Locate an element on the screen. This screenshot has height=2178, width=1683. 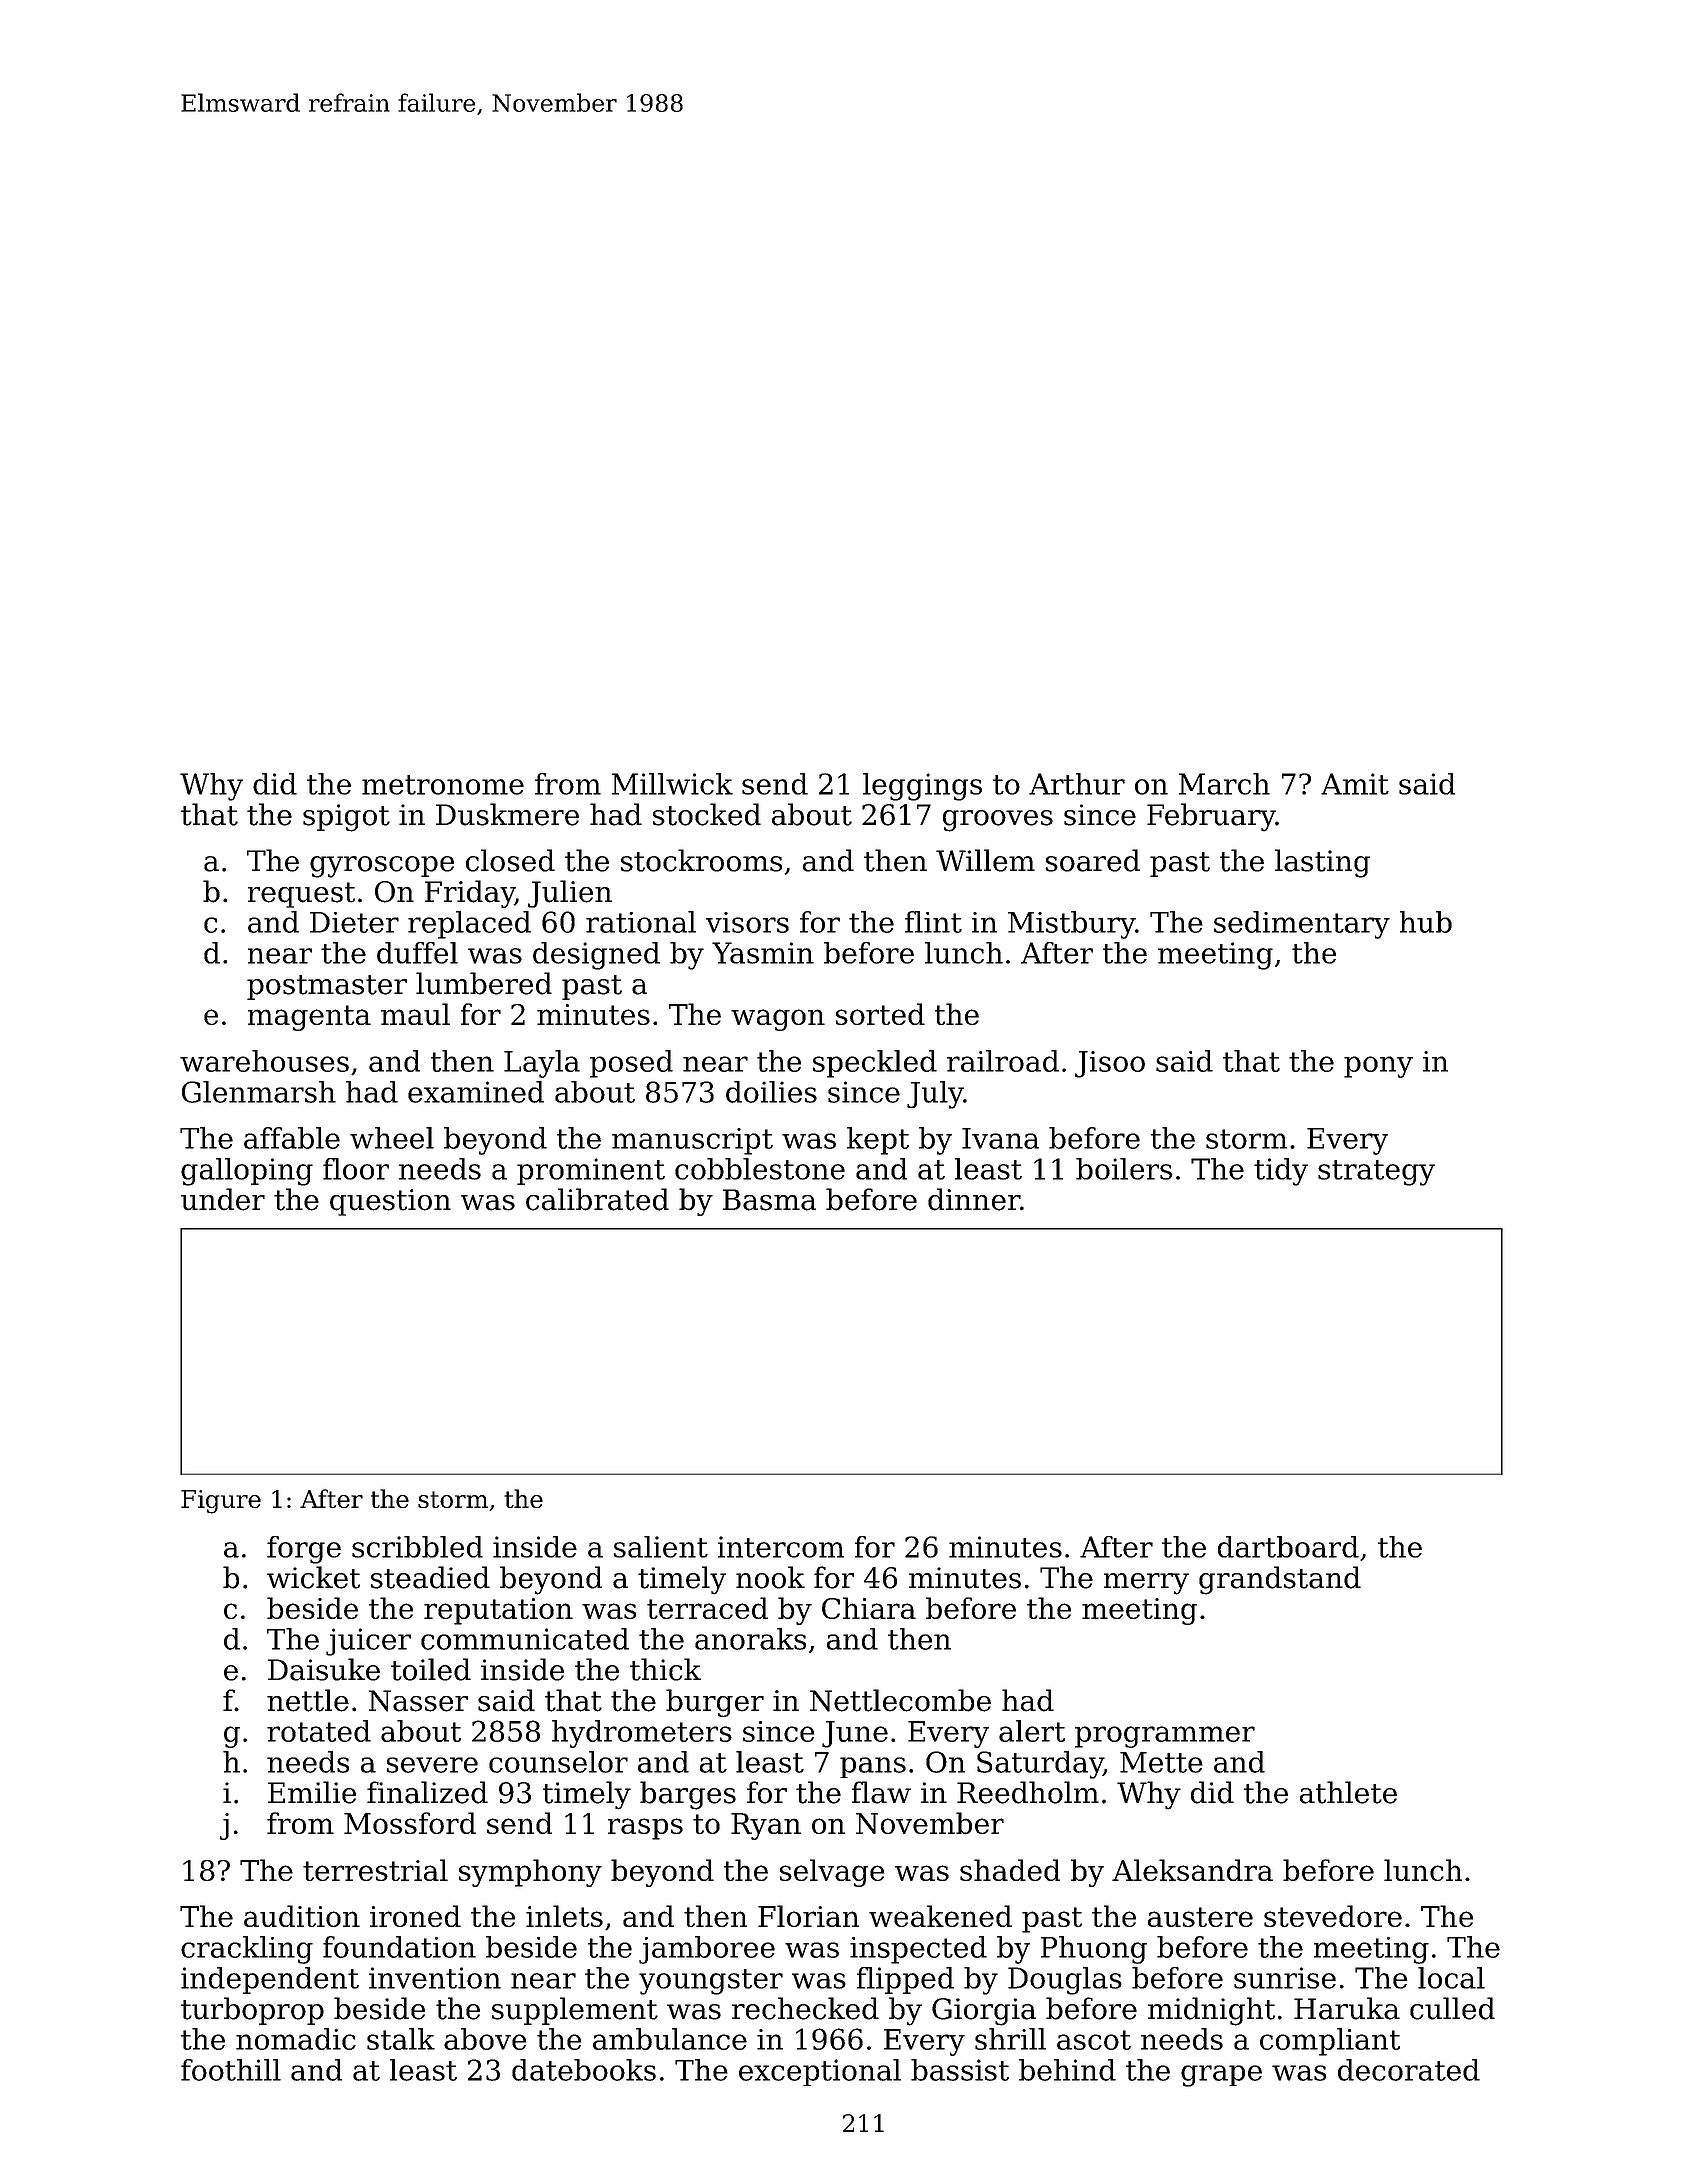
gyroscope is located at coordinates (382, 867).
